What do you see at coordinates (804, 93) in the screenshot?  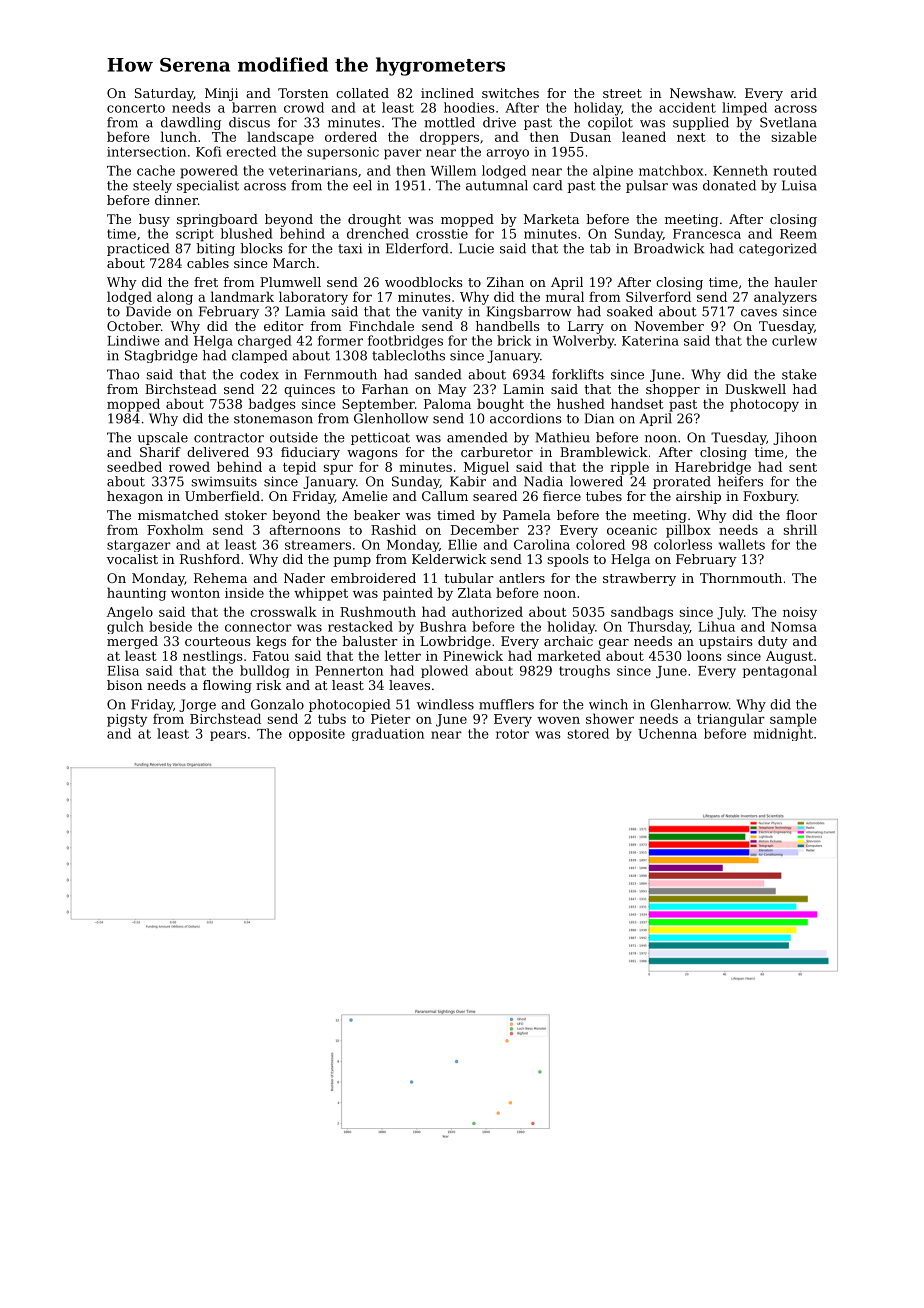 I see `arid` at bounding box center [804, 93].
